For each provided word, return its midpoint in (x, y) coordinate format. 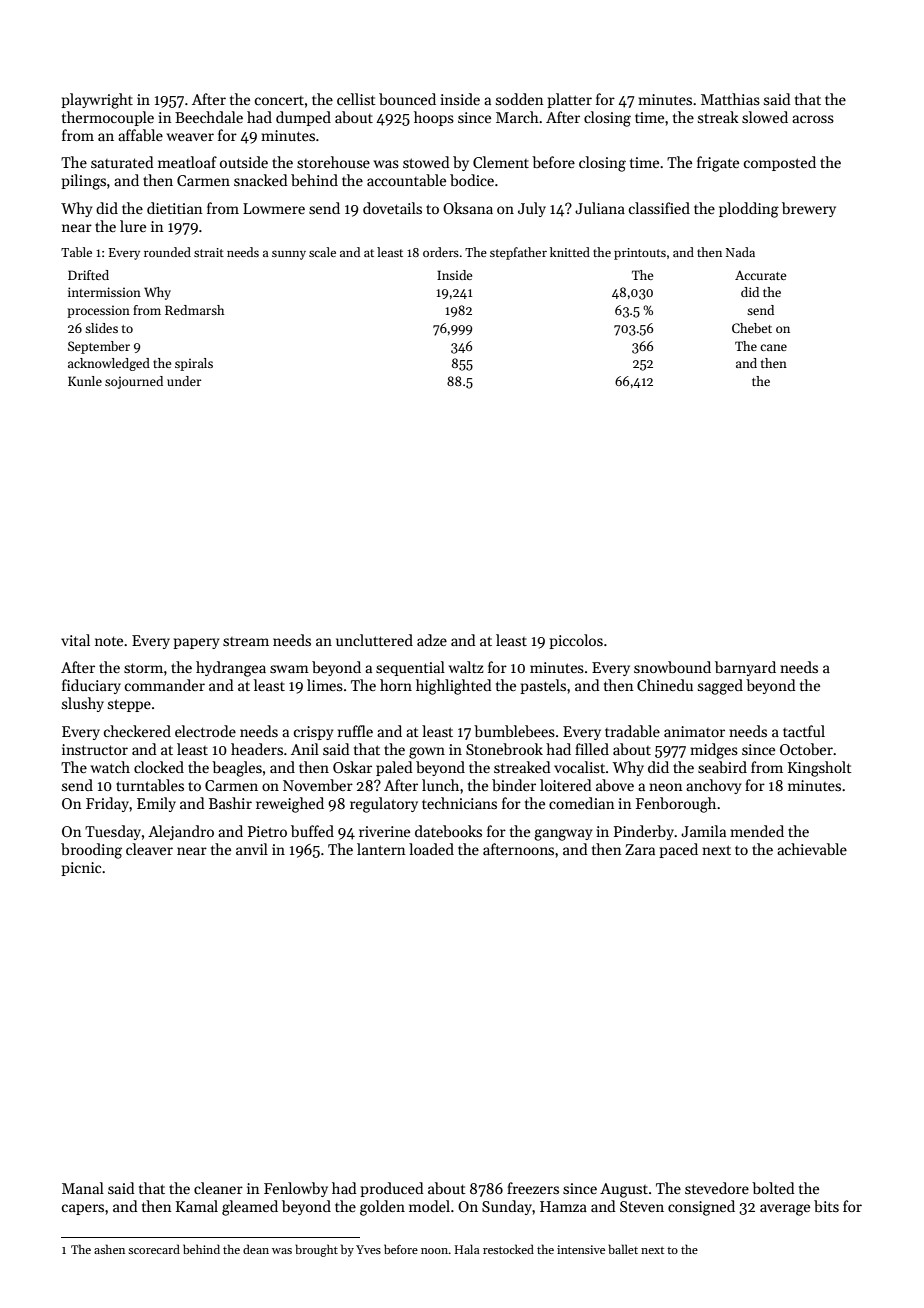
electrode (205, 731)
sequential (410, 668)
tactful (804, 731)
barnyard (745, 668)
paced (678, 850)
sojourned (134, 382)
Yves (368, 1249)
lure (133, 226)
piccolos (576, 641)
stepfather (518, 253)
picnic (81, 869)
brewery (809, 209)
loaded (431, 849)
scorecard (154, 1249)
